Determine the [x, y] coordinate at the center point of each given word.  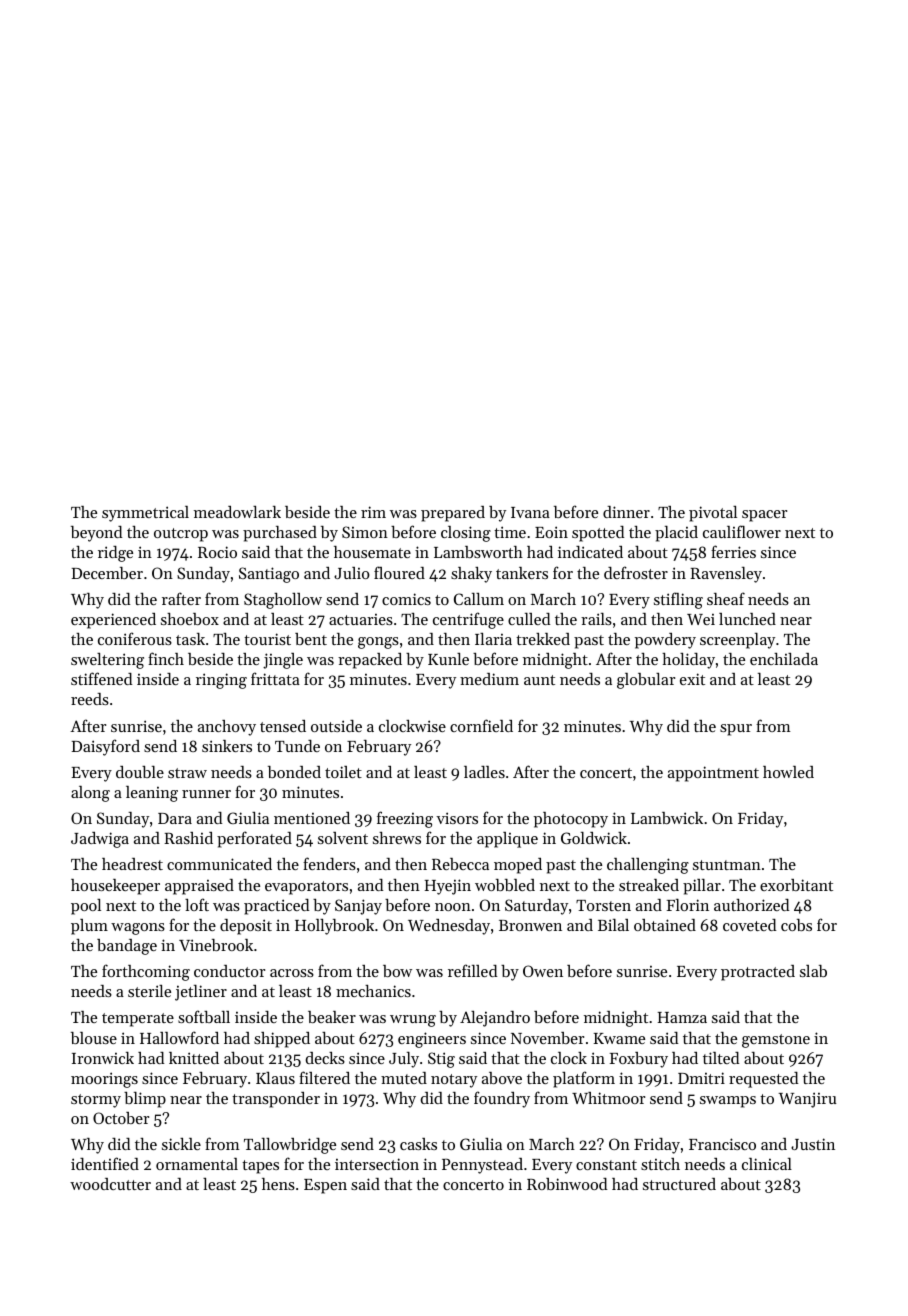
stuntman [727, 865]
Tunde [297, 746]
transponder [276, 1100]
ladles [484, 772]
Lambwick [667, 818]
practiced [277, 907]
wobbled [505, 885]
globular [646, 681]
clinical [767, 1164]
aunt [539, 680]
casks [418, 1144]
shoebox [190, 619]
